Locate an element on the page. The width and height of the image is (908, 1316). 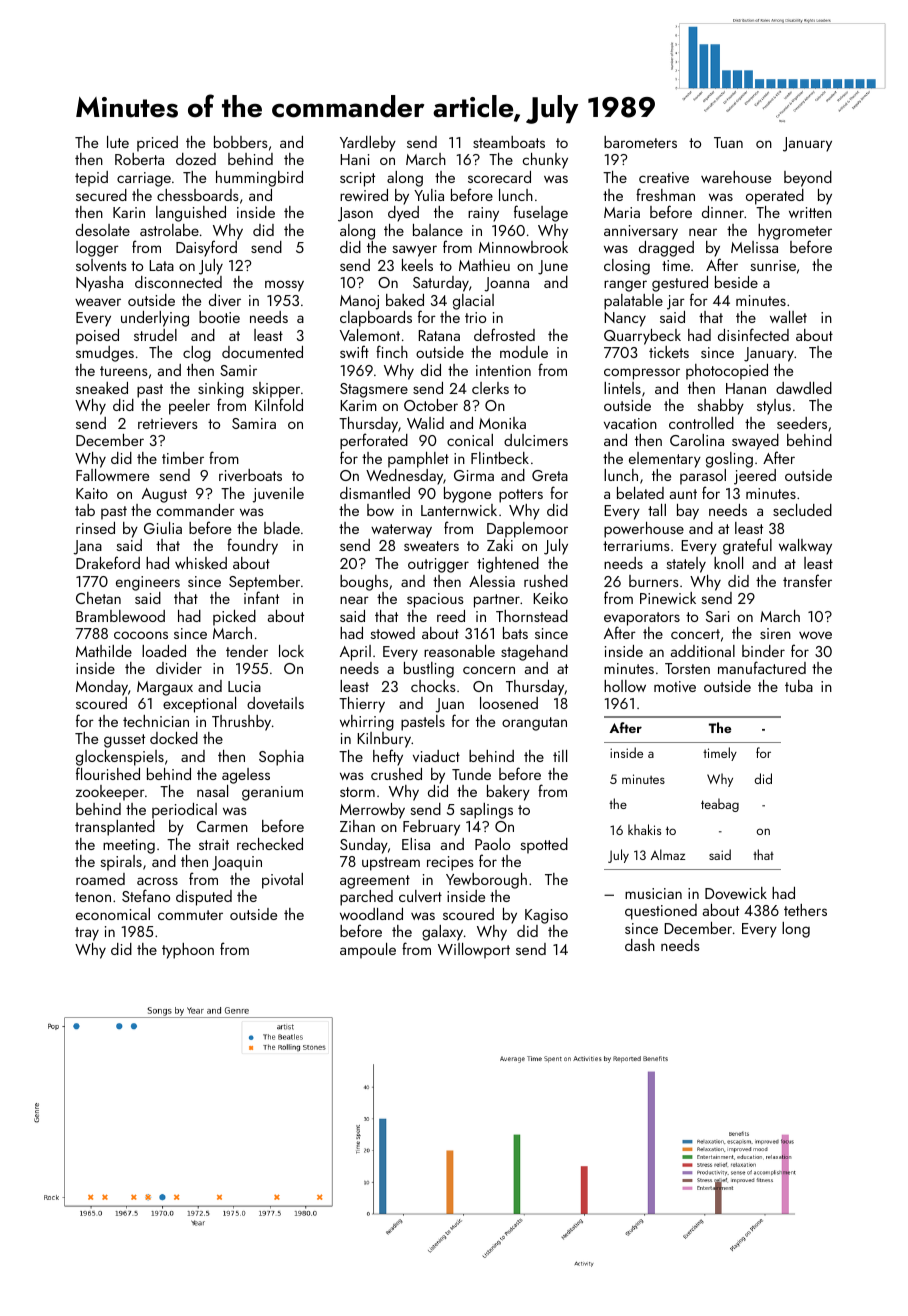
clerks is located at coordinates (490, 388).
